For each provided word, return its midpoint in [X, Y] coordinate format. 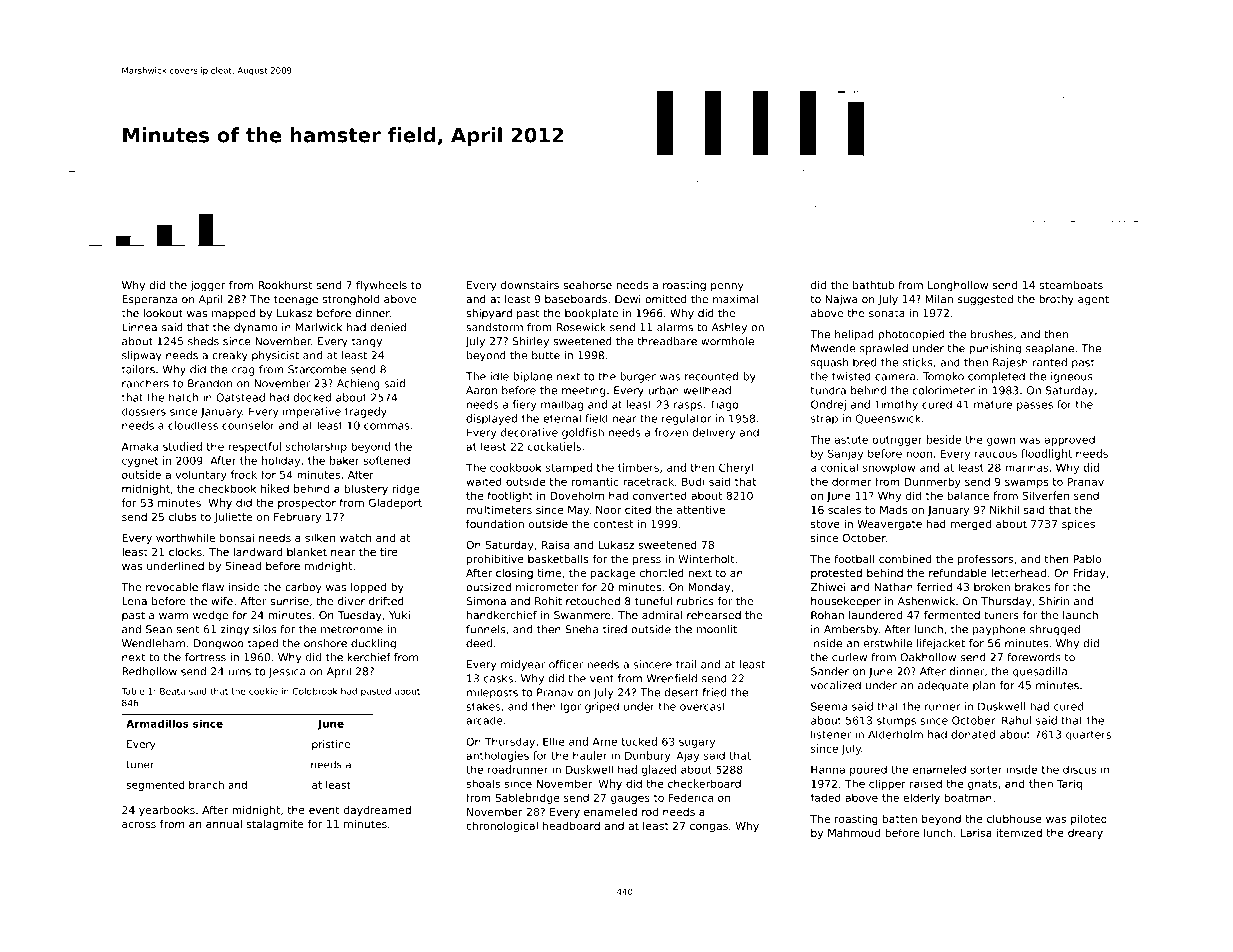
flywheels [381, 286]
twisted [851, 376]
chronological [502, 826]
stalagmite [275, 824]
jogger [208, 286]
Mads [894, 509]
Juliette [233, 517]
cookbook [516, 467]
